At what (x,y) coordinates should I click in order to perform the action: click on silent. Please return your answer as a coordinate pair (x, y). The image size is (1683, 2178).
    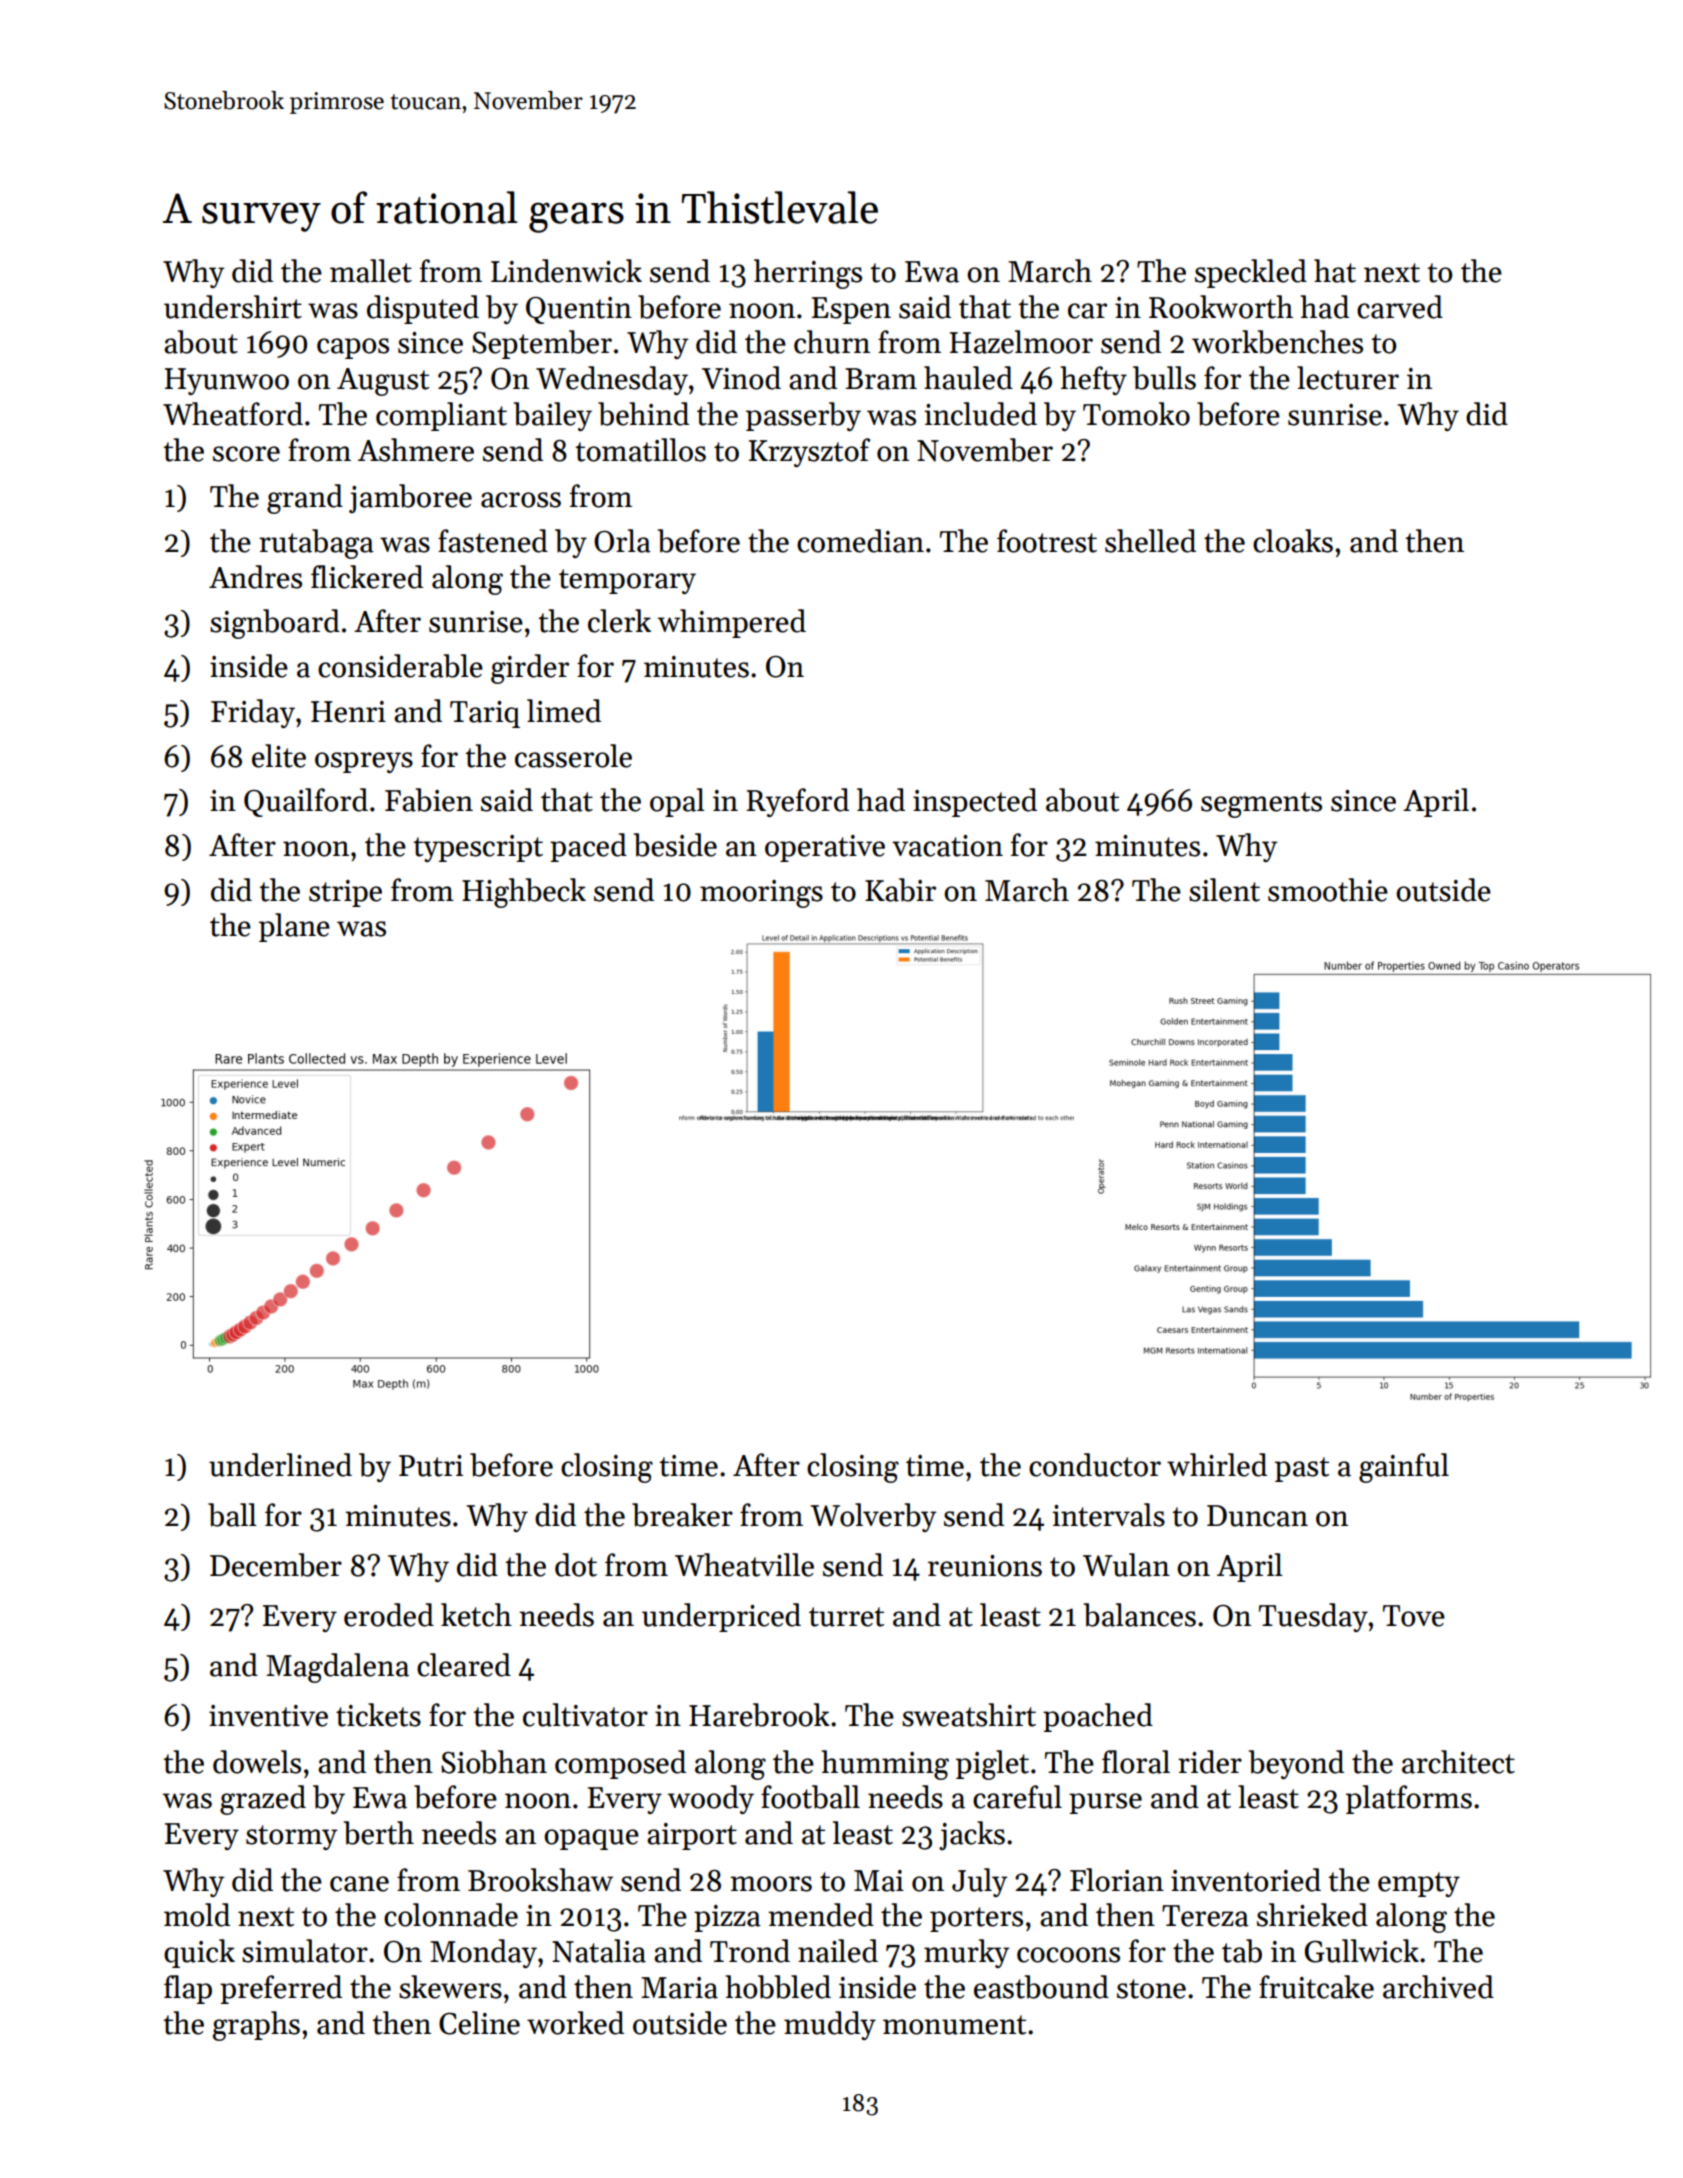
    Looking at the image, I should click on (1224, 890).
